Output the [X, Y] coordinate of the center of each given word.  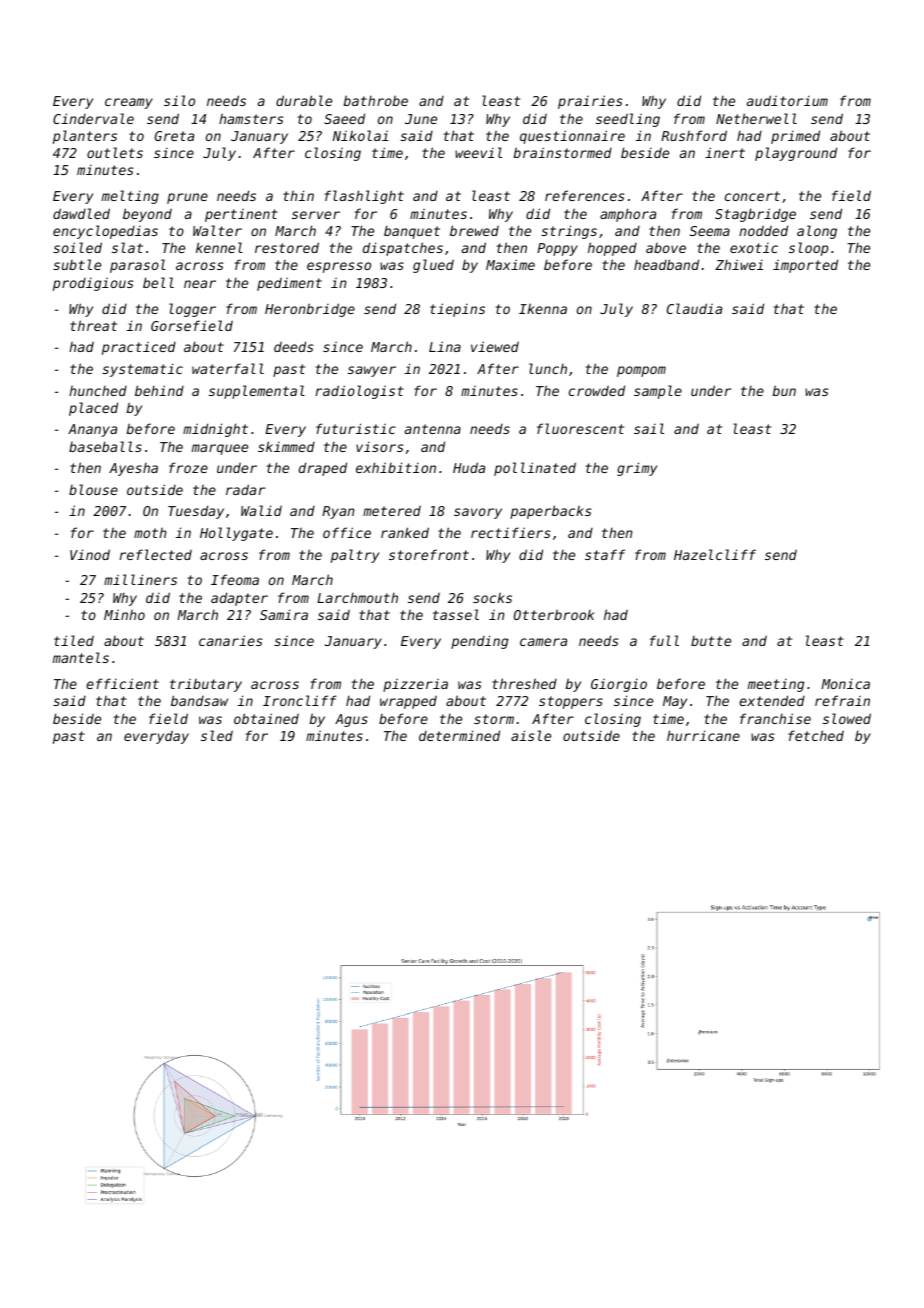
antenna [433, 429]
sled [217, 735]
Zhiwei [739, 264]
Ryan [338, 512]
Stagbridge [755, 215]
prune [187, 198]
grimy [637, 469]
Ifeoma [235, 579]
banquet [412, 232]
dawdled [81, 213]
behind [159, 390]
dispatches [403, 249]
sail [649, 428]
